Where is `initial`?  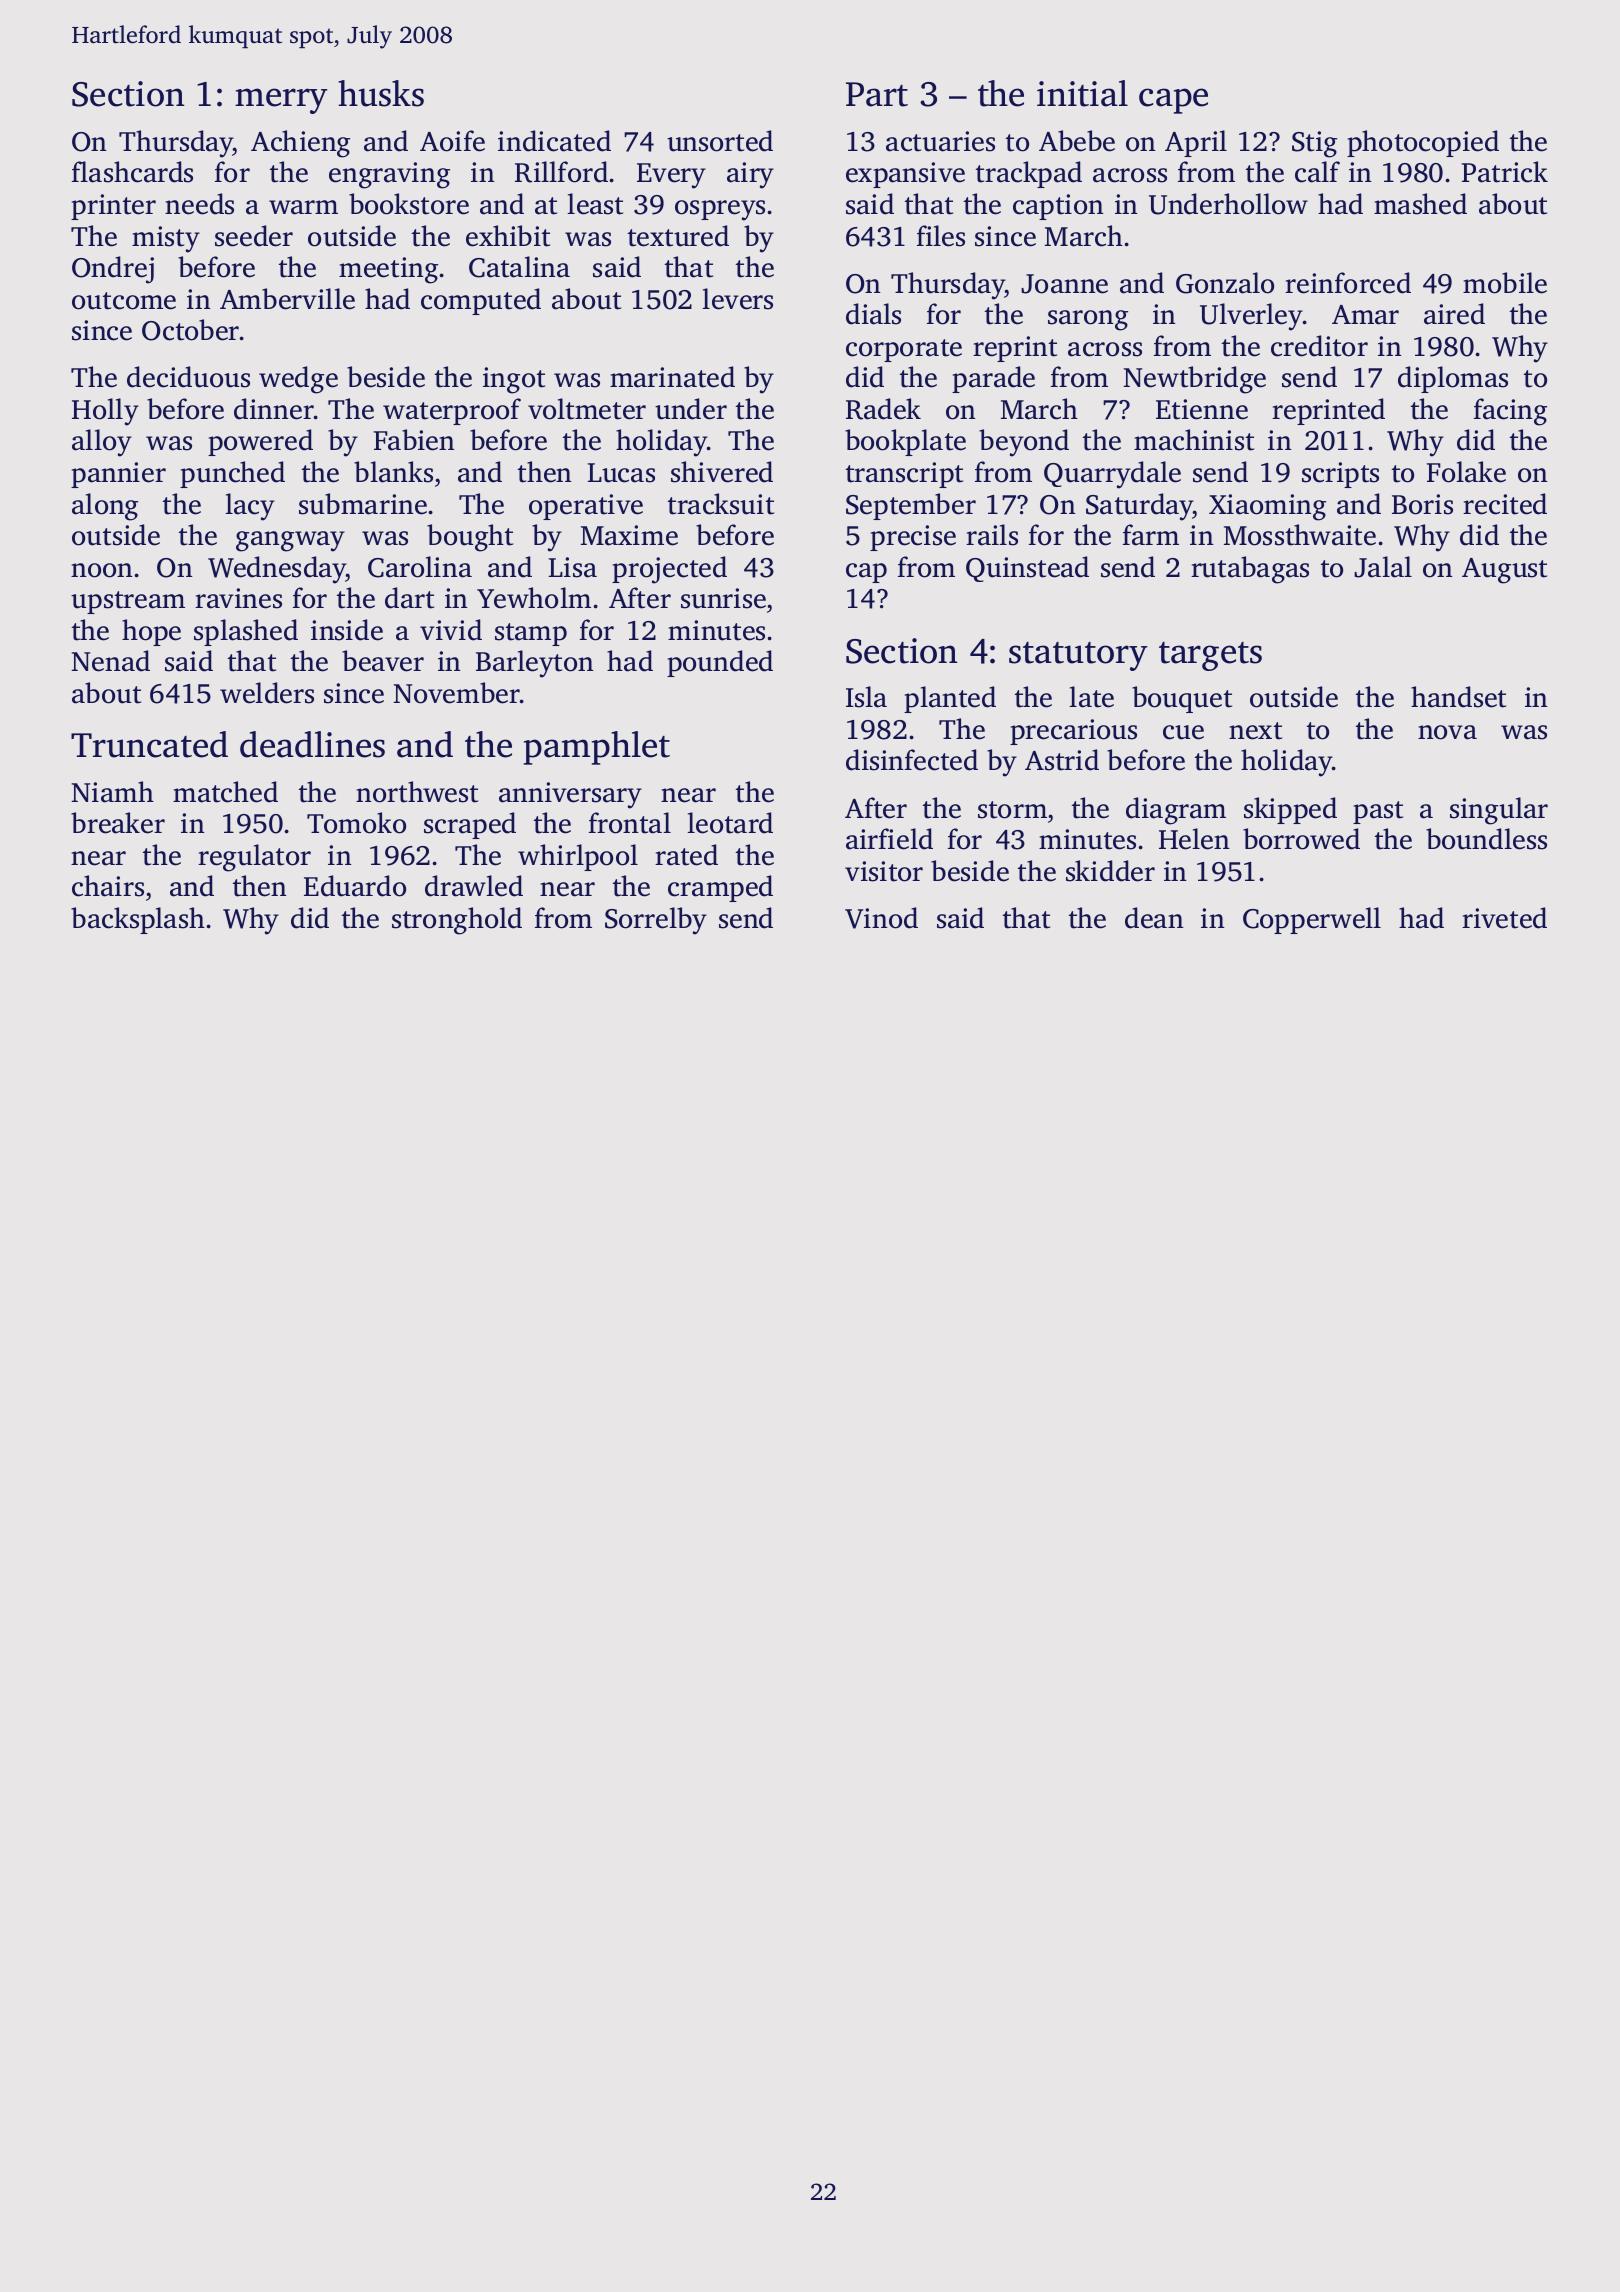
initial is located at coordinates (1082, 93).
